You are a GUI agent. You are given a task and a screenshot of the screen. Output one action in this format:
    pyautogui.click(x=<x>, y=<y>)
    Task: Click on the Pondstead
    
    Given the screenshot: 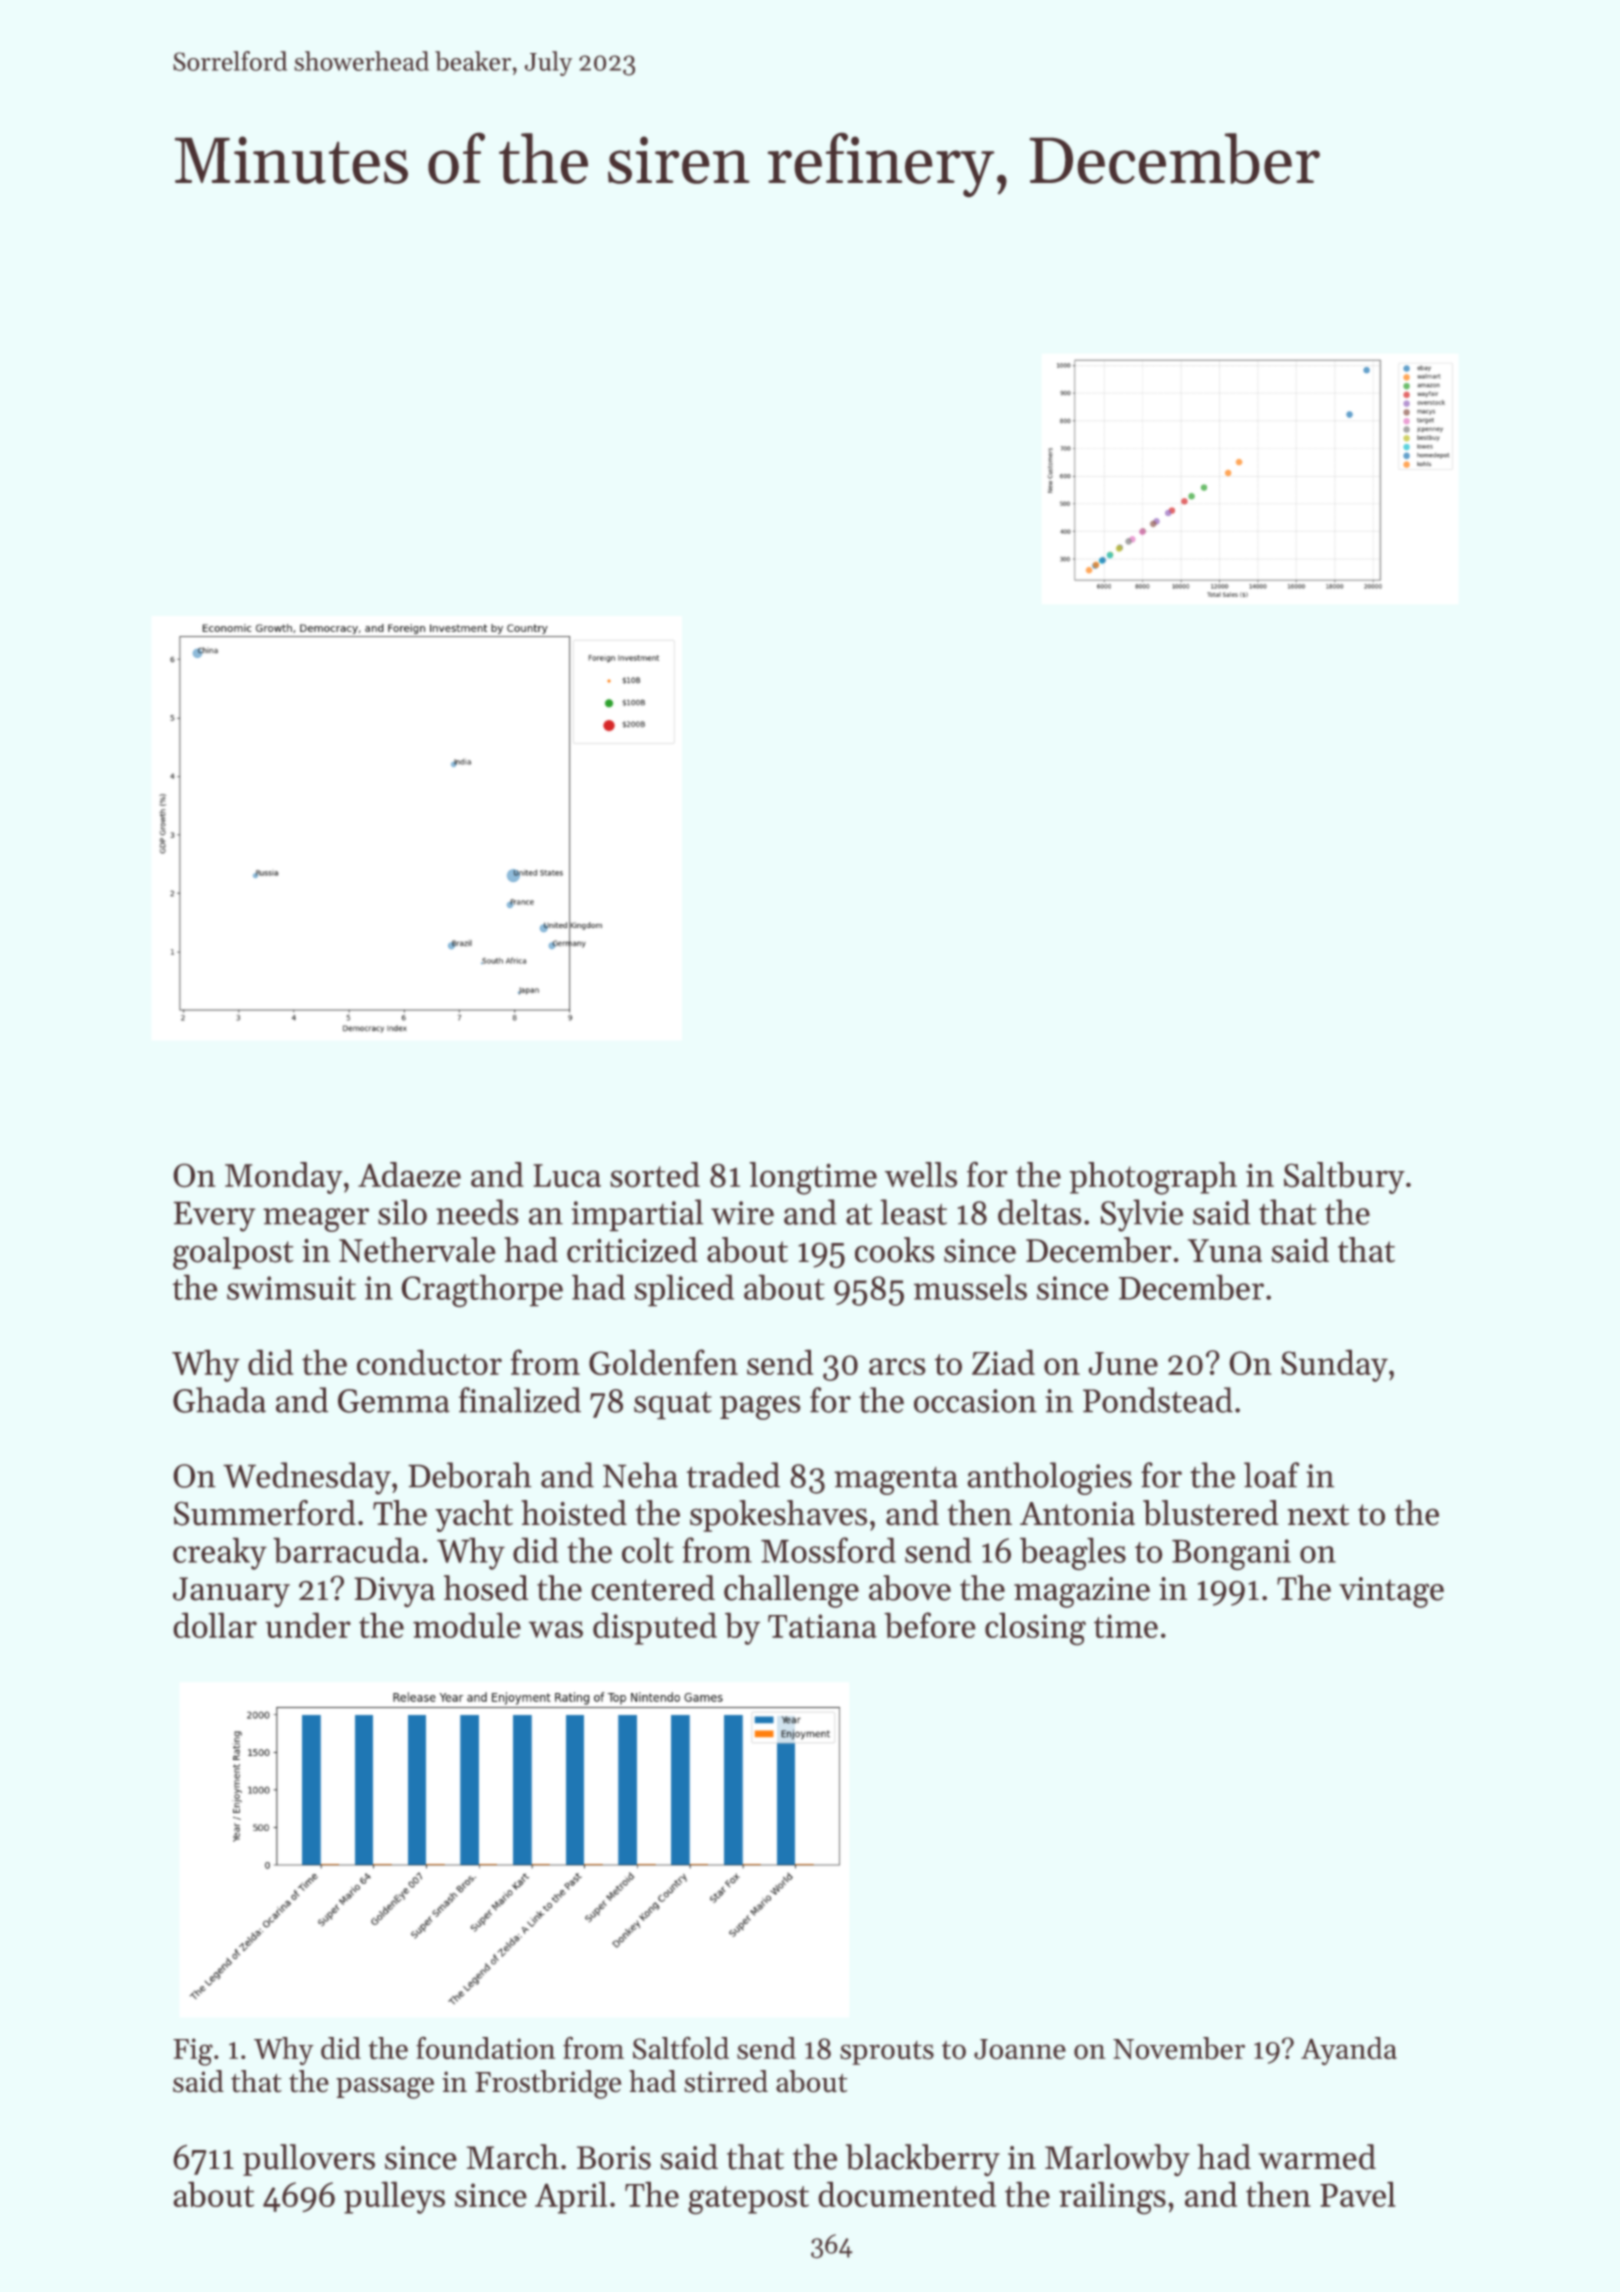 What is the action you would take?
    pyautogui.click(x=1158, y=1400)
